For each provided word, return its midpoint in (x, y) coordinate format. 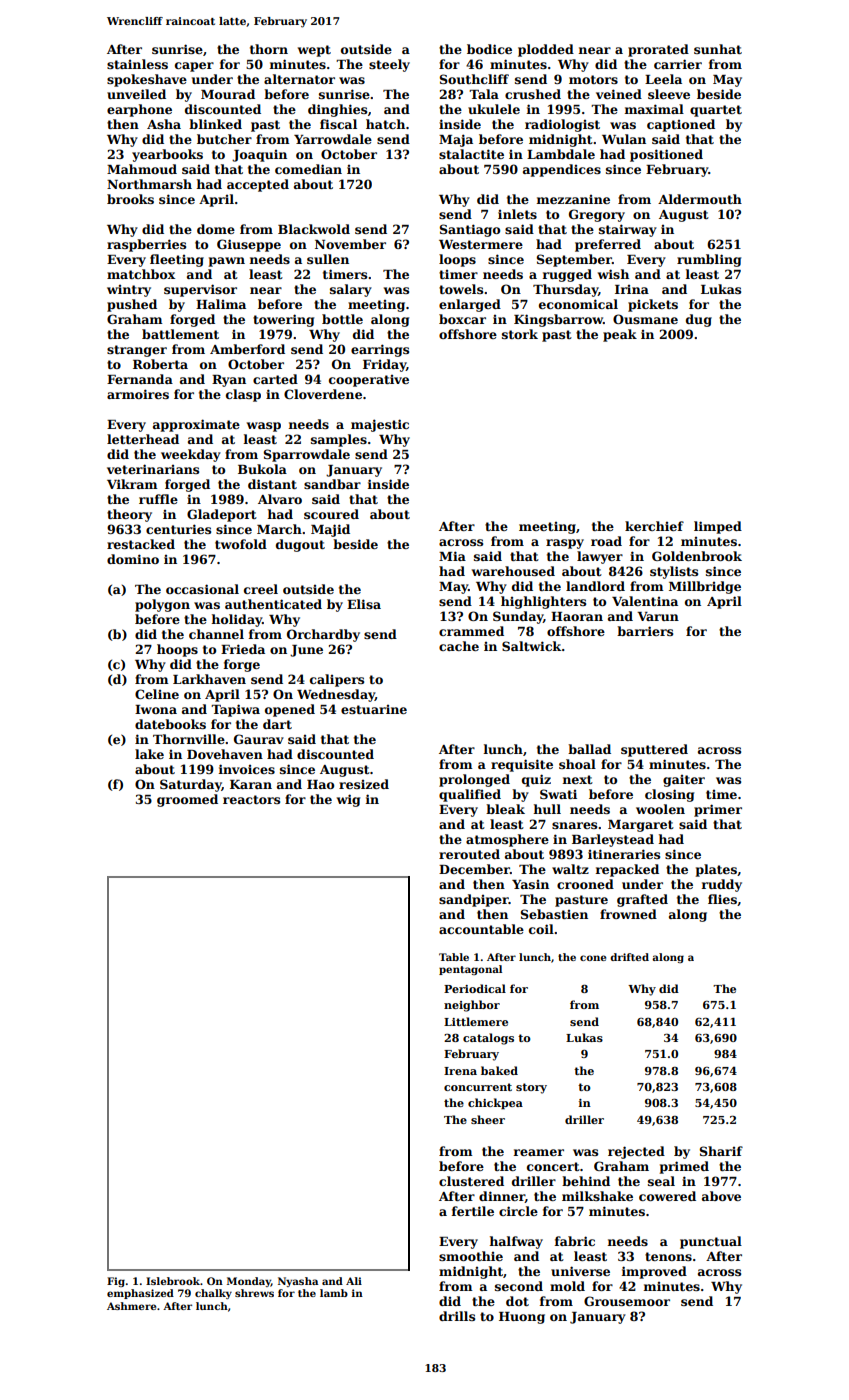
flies (722, 899)
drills (457, 1316)
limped (718, 527)
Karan (251, 784)
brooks (130, 199)
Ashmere (131, 1306)
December (474, 869)
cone (593, 958)
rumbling (709, 260)
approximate (196, 425)
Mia (452, 556)
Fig (116, 1282)
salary (351, 290)
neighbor (472, 1006)
